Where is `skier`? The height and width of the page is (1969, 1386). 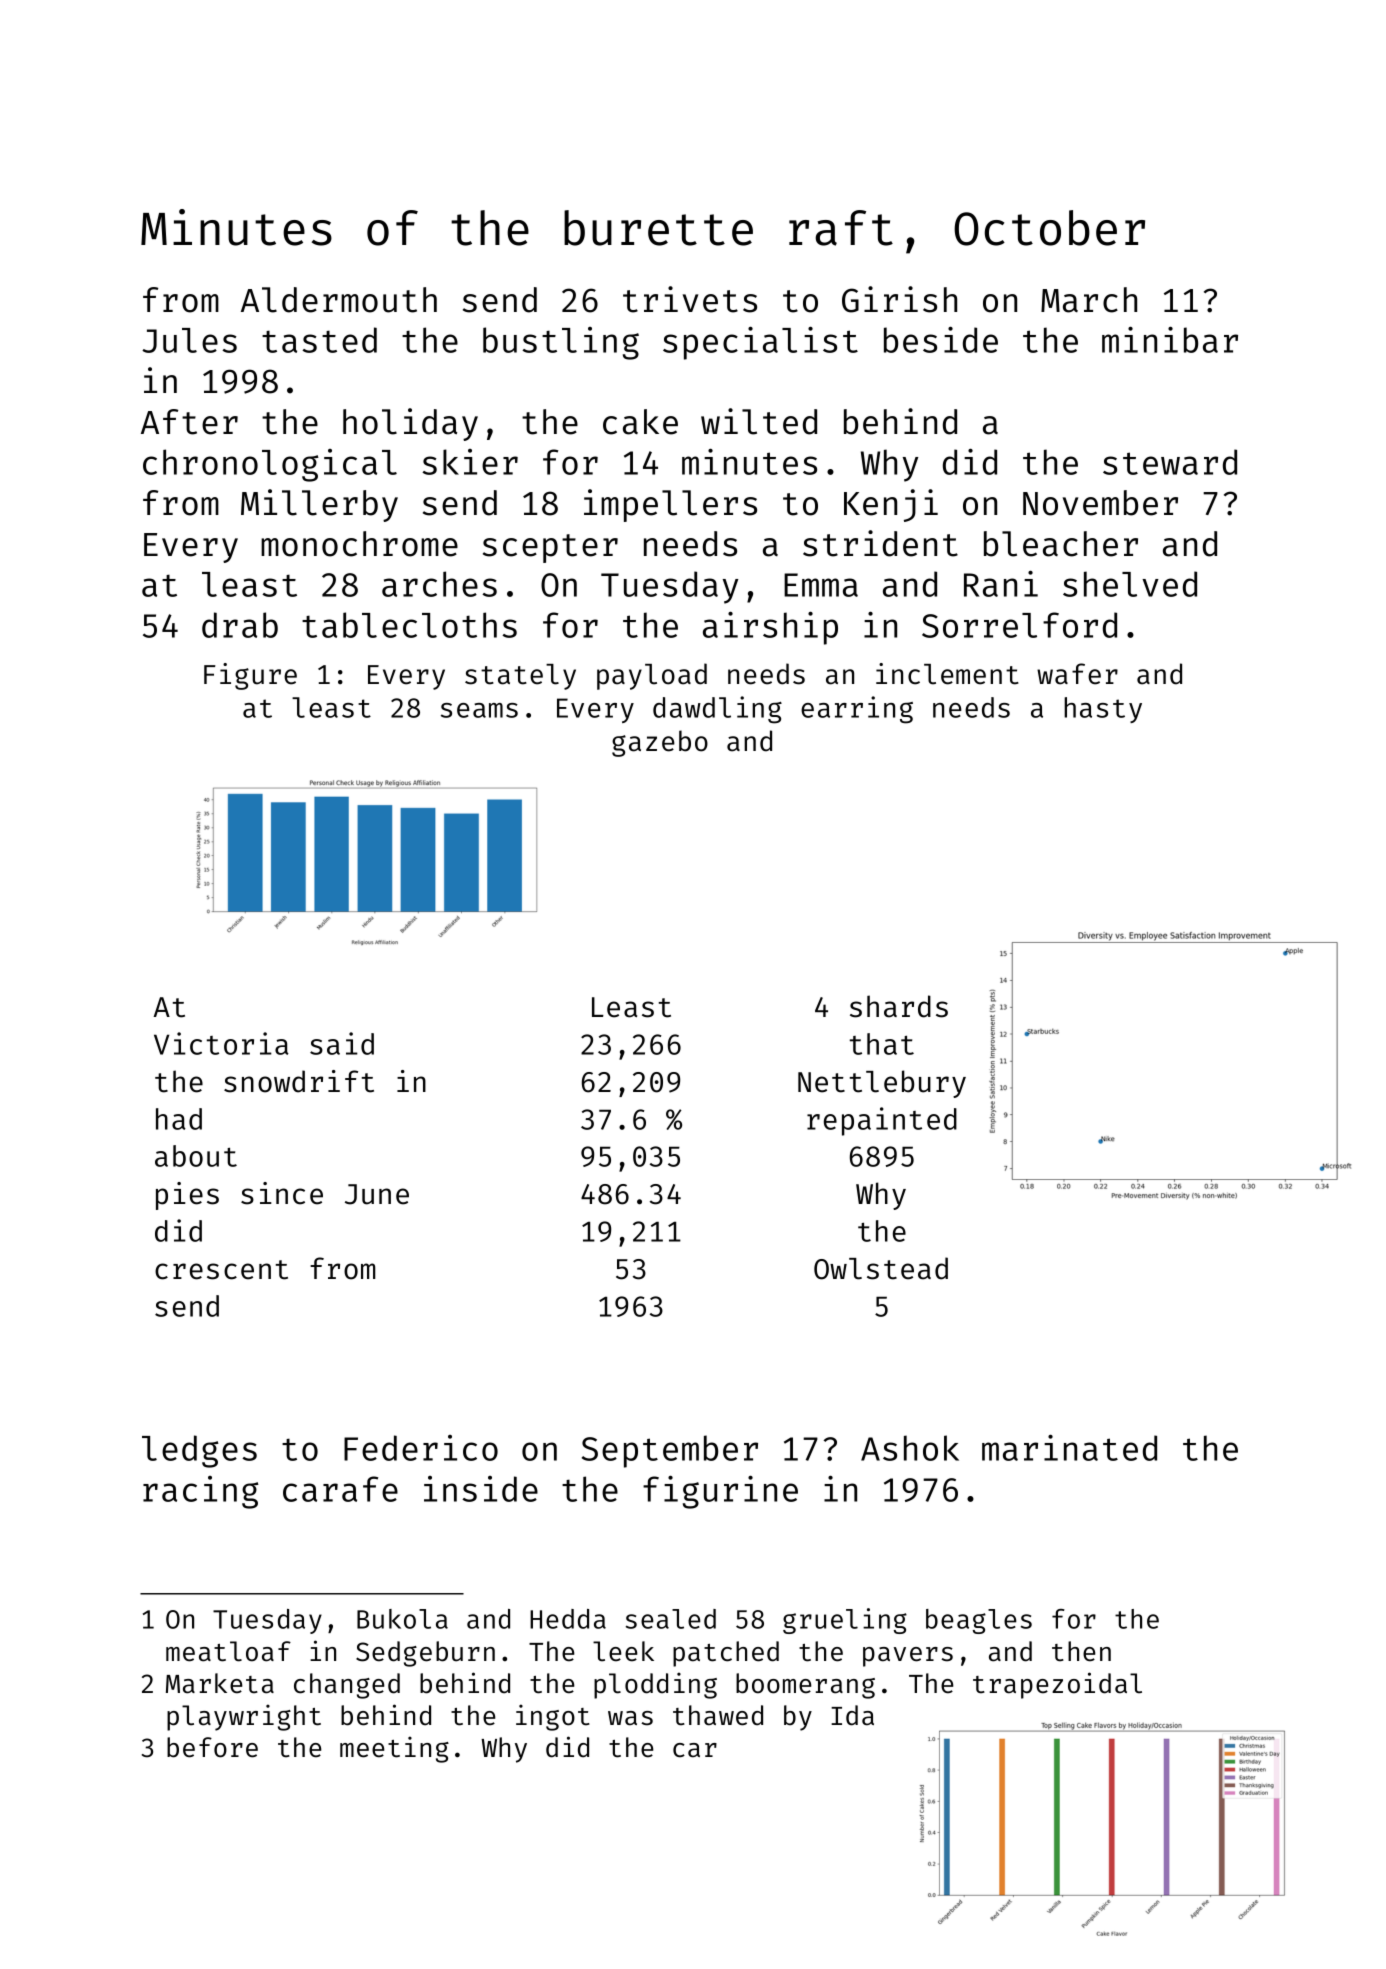 skier is located at coordinates (470, 462).
